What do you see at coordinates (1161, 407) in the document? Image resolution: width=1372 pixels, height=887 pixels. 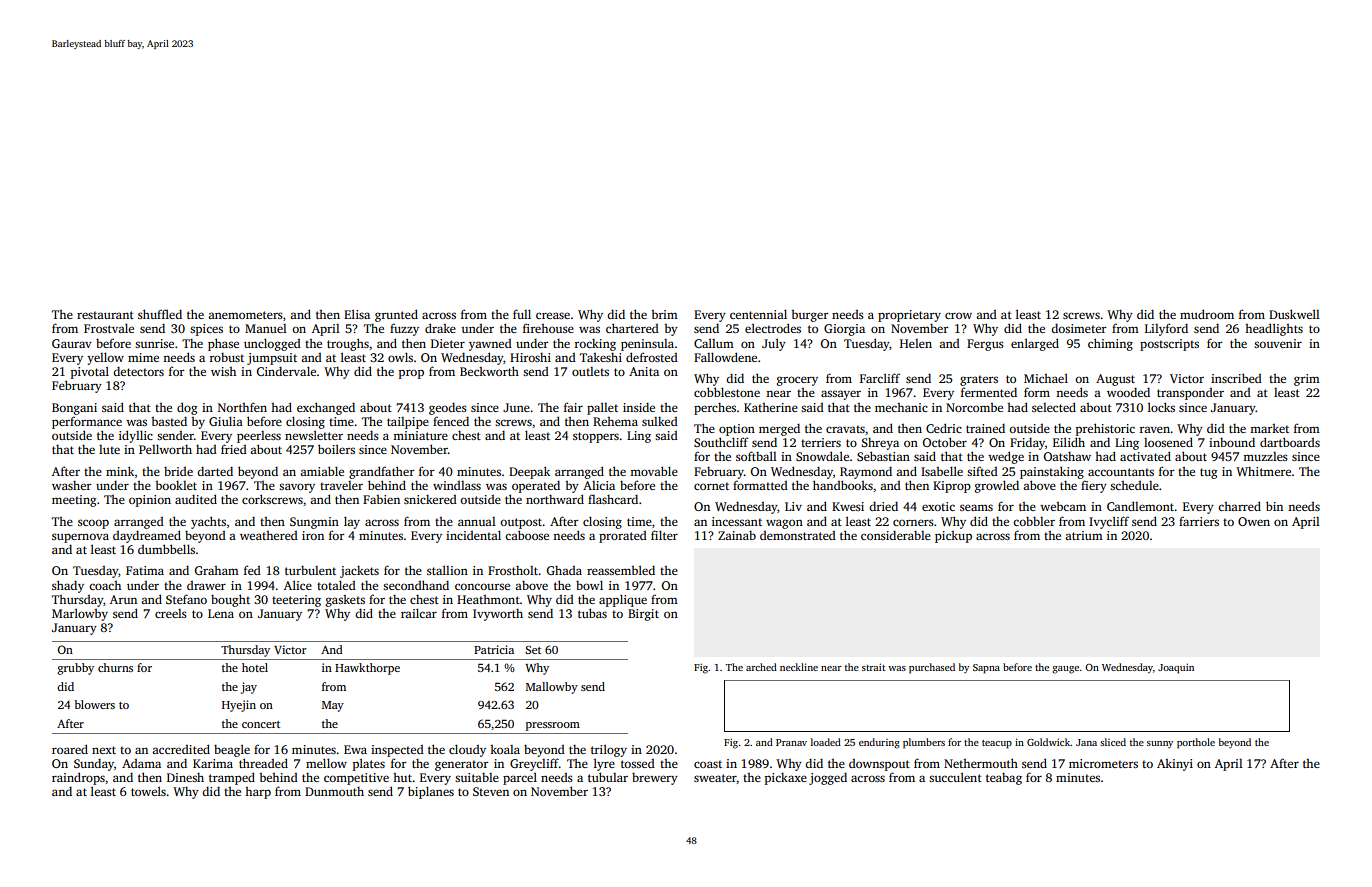 I see `locks` at bounding box center [1161, 407].
